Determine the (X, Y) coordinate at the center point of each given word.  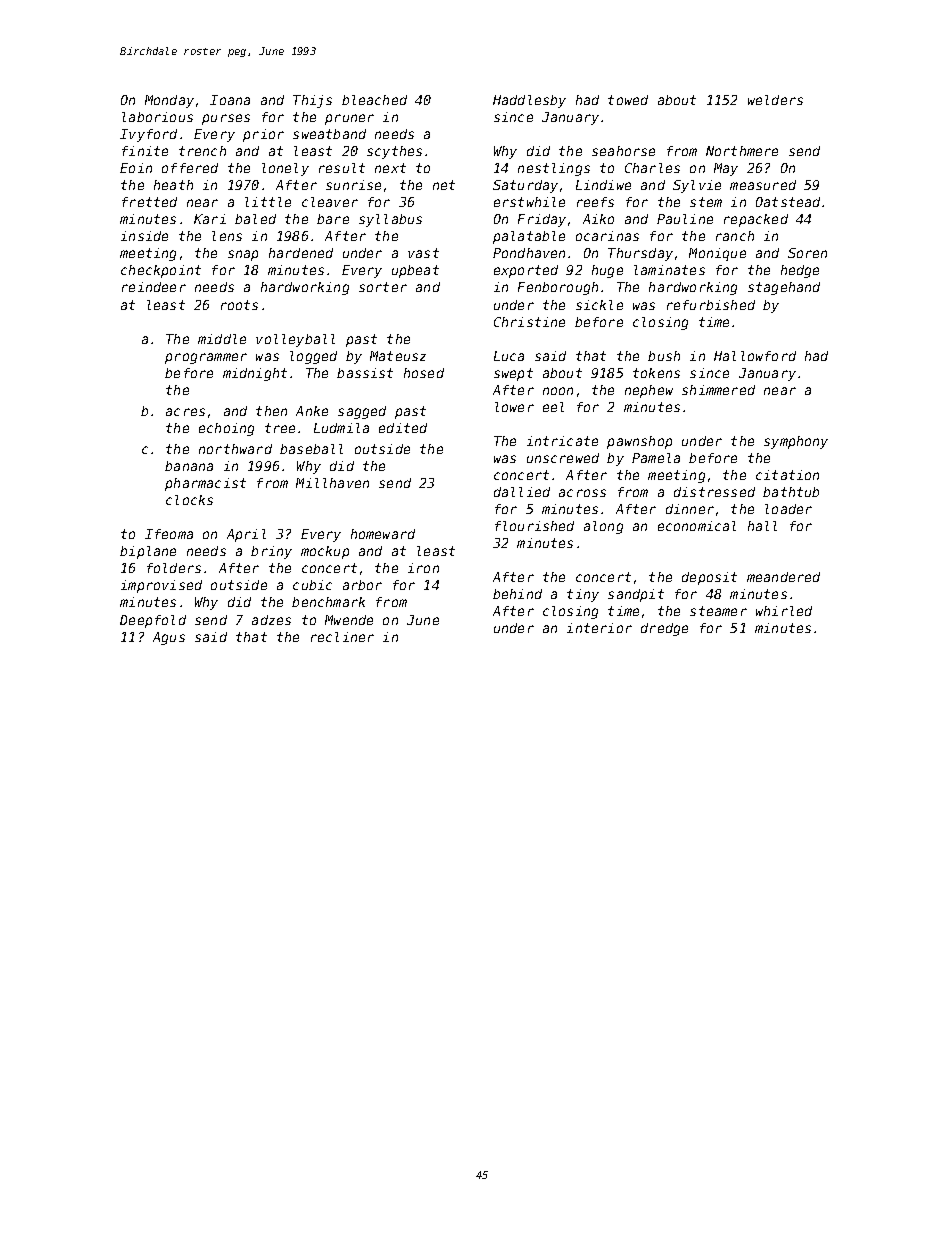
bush (664, 356)
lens (227, 236)
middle (222, 339)
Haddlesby (529, 101)
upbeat (415, 271)
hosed (424, 373)
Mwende (349, 620)
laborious (157, 117)
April (246, 535)
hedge (800, 271)
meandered (783, 577)
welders (775, 100)
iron (423, 568)
